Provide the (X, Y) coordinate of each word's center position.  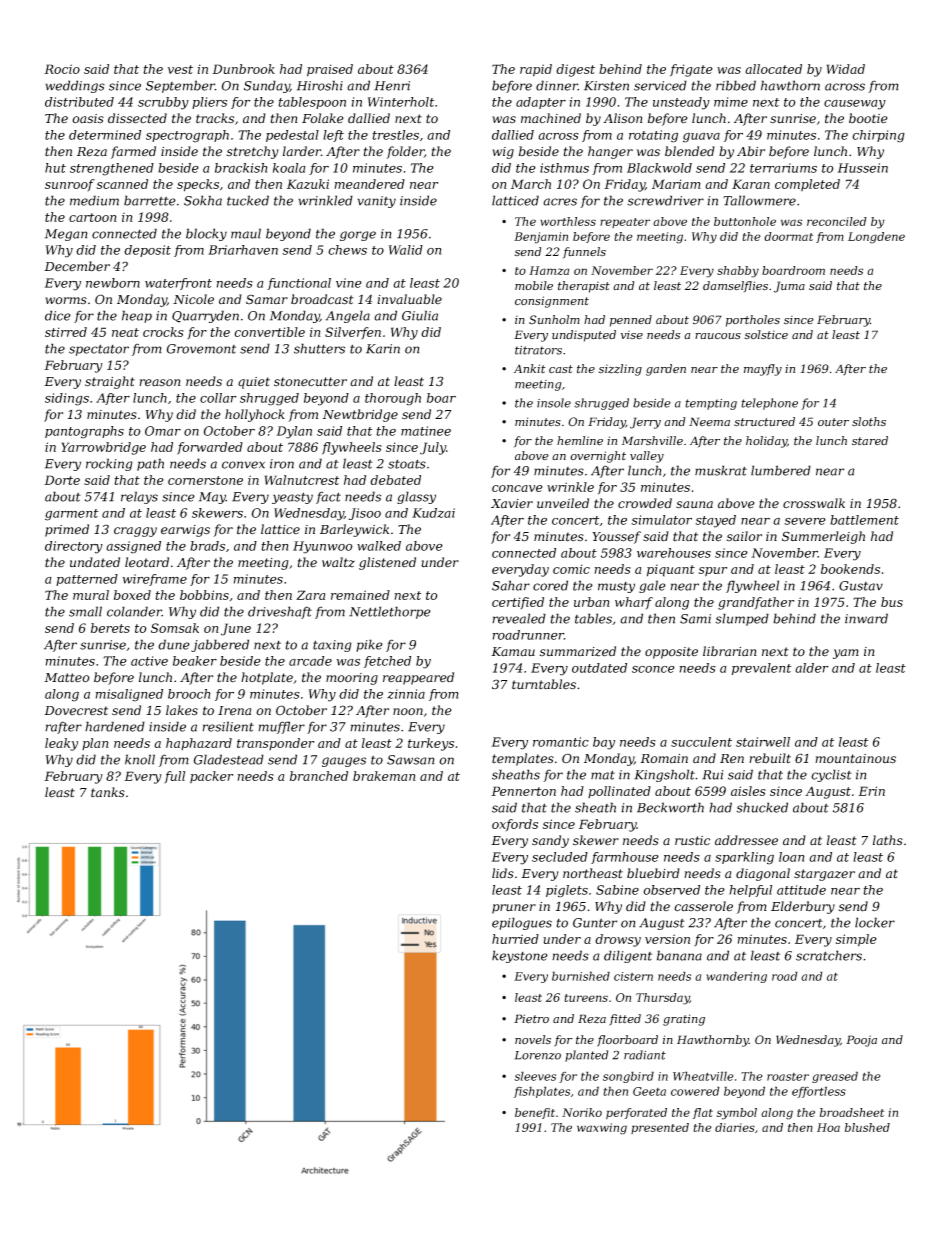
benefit (535, 1113)
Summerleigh (823, 537)
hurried (515, 939)
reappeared (418, 678)
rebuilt (770, 758)
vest (180, 69)
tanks (108, 792)
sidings (67, 399)
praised (330, 70)
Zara (310, 595)
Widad (846, 69)
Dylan (294, 432)
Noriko (582, 1112)
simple (856, 940)
